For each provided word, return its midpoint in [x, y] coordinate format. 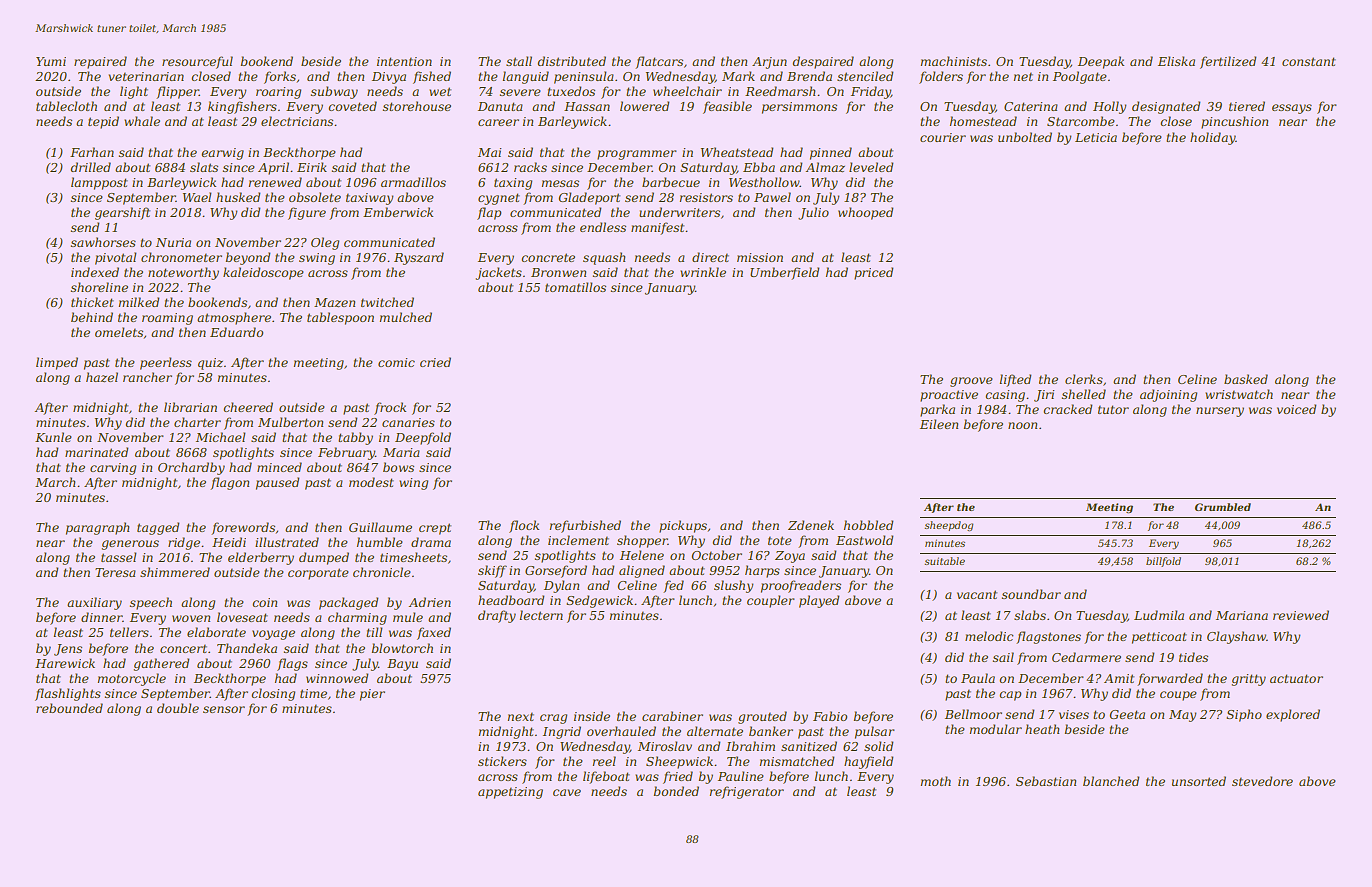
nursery [1220, 412]
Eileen [939, 424]
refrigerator [747, 792]
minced [279, 467]
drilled [90, 167]
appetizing [510, 793]
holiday [1212, 138]
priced [873, 273]
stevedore [1262, 781]
